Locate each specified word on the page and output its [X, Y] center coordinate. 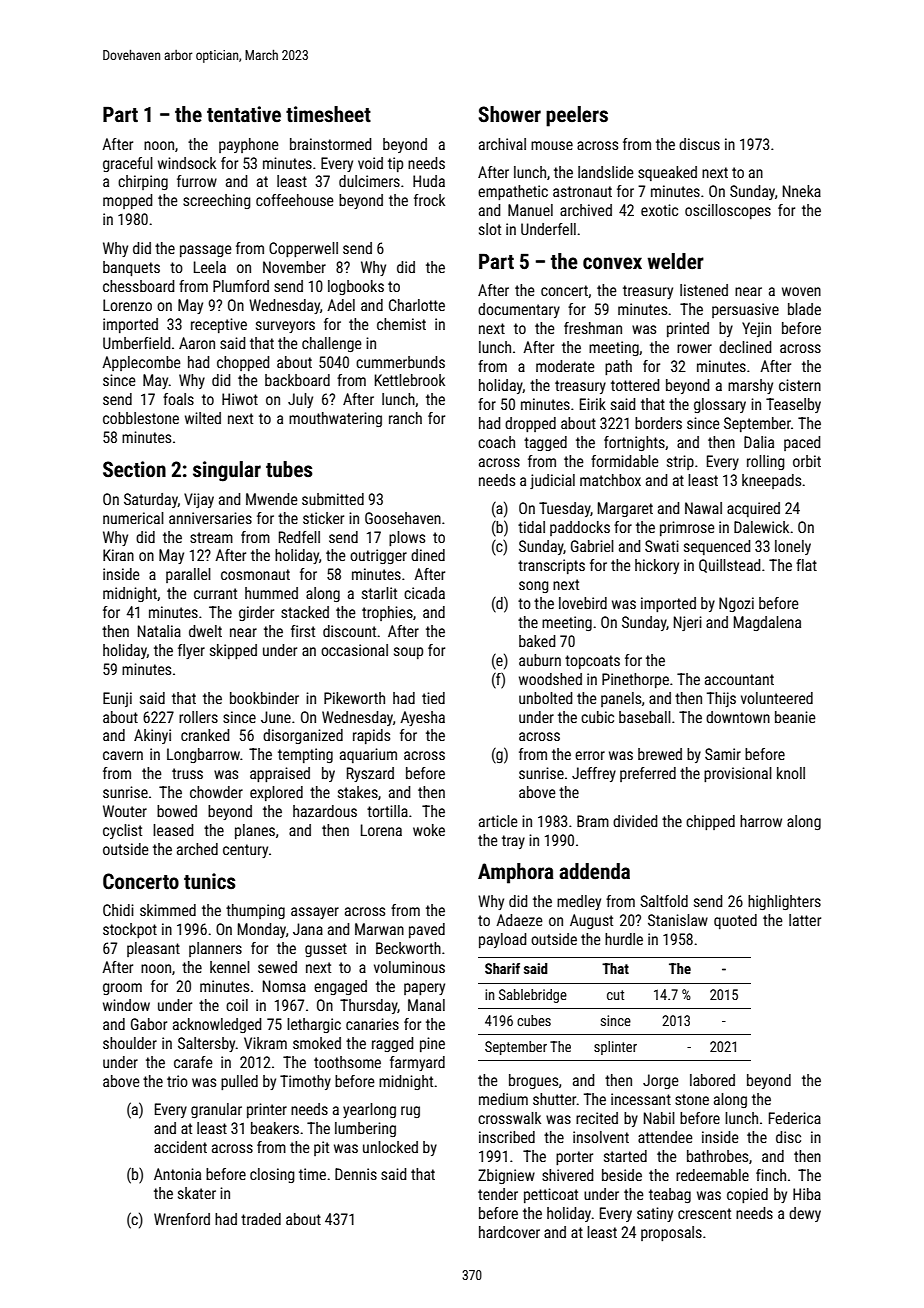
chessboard [138, 286]
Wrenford [182, 1219]
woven [801, 291]
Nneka [802, 191]
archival [502, 144]
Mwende [272, 499]
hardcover [509, 1232]
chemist [401, 324]
